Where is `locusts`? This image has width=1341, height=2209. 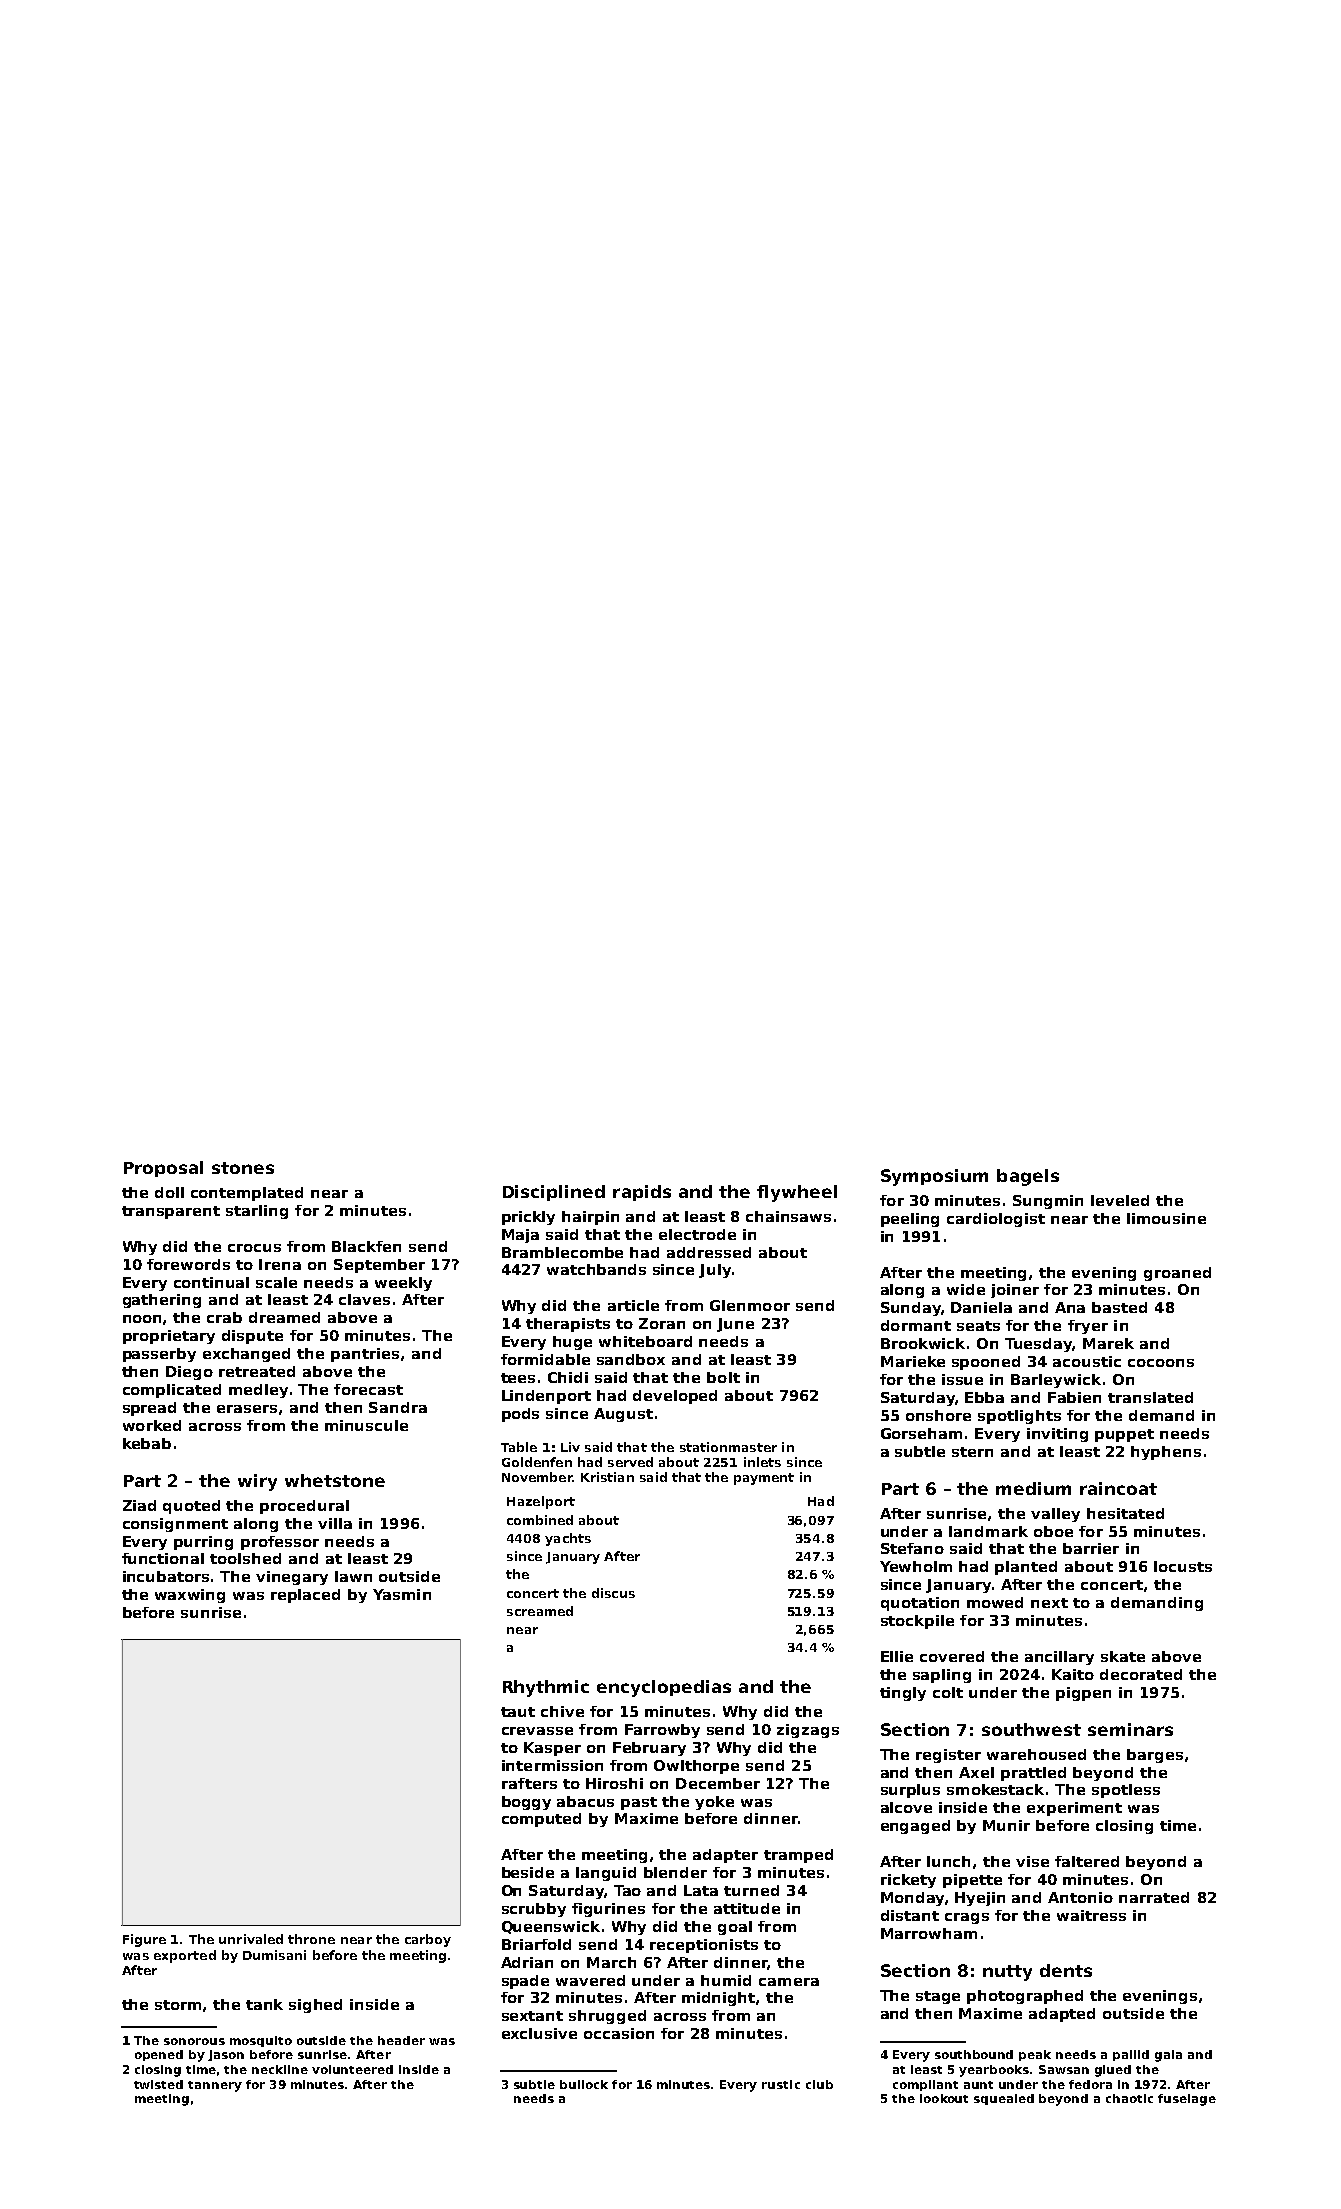 locusts is located at coordinates (1183, 1566).
